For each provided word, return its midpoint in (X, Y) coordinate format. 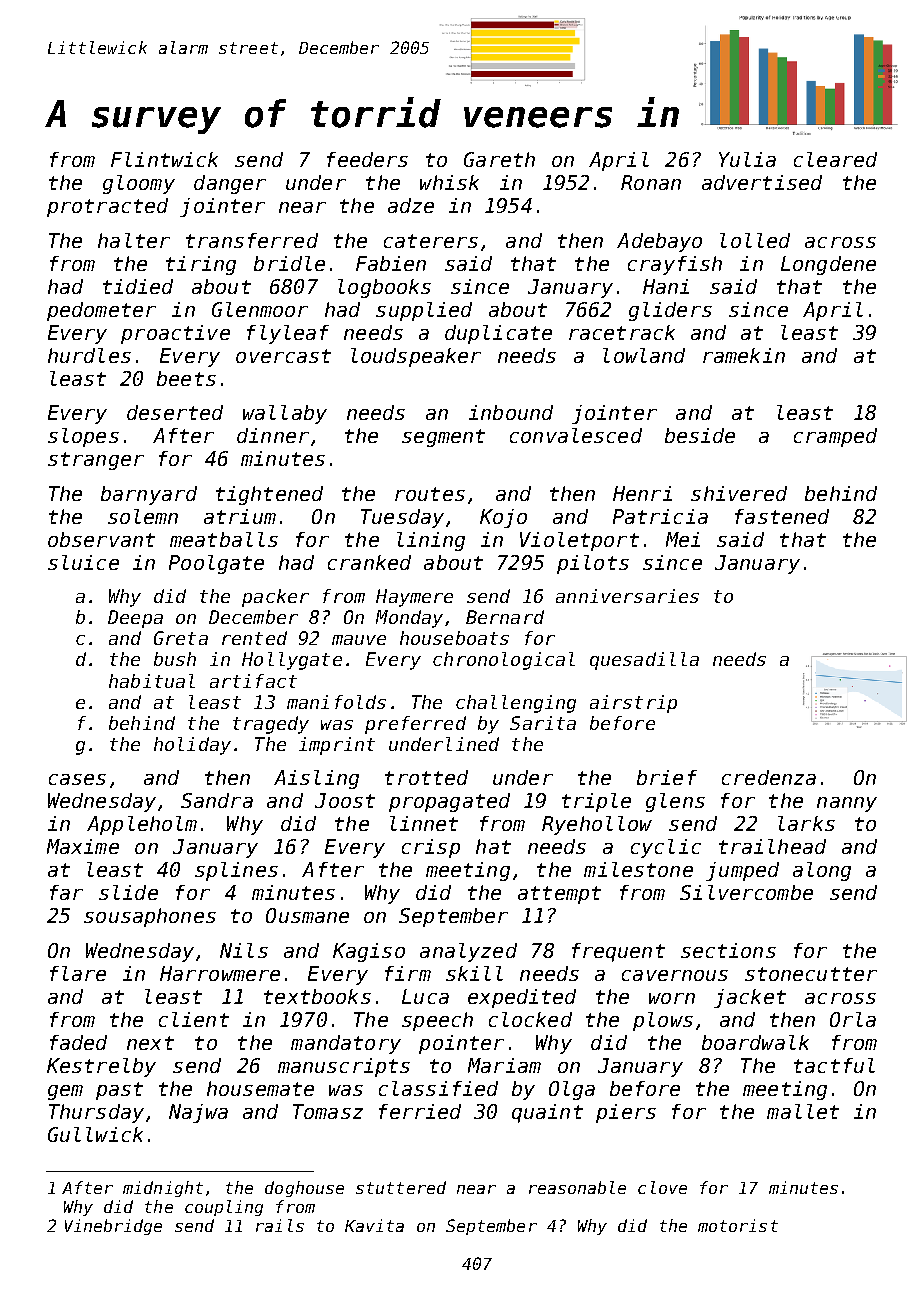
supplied (424, 311)
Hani (666, 286)
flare (78, 973)
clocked (530, 1019)
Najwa (198, 1113)
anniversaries (627, 596)
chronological (504, 661)
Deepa (135, 619)
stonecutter (811, 974)
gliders (670, 311)
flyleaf (288, 334)
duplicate (498, 334)
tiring (201, 265)
